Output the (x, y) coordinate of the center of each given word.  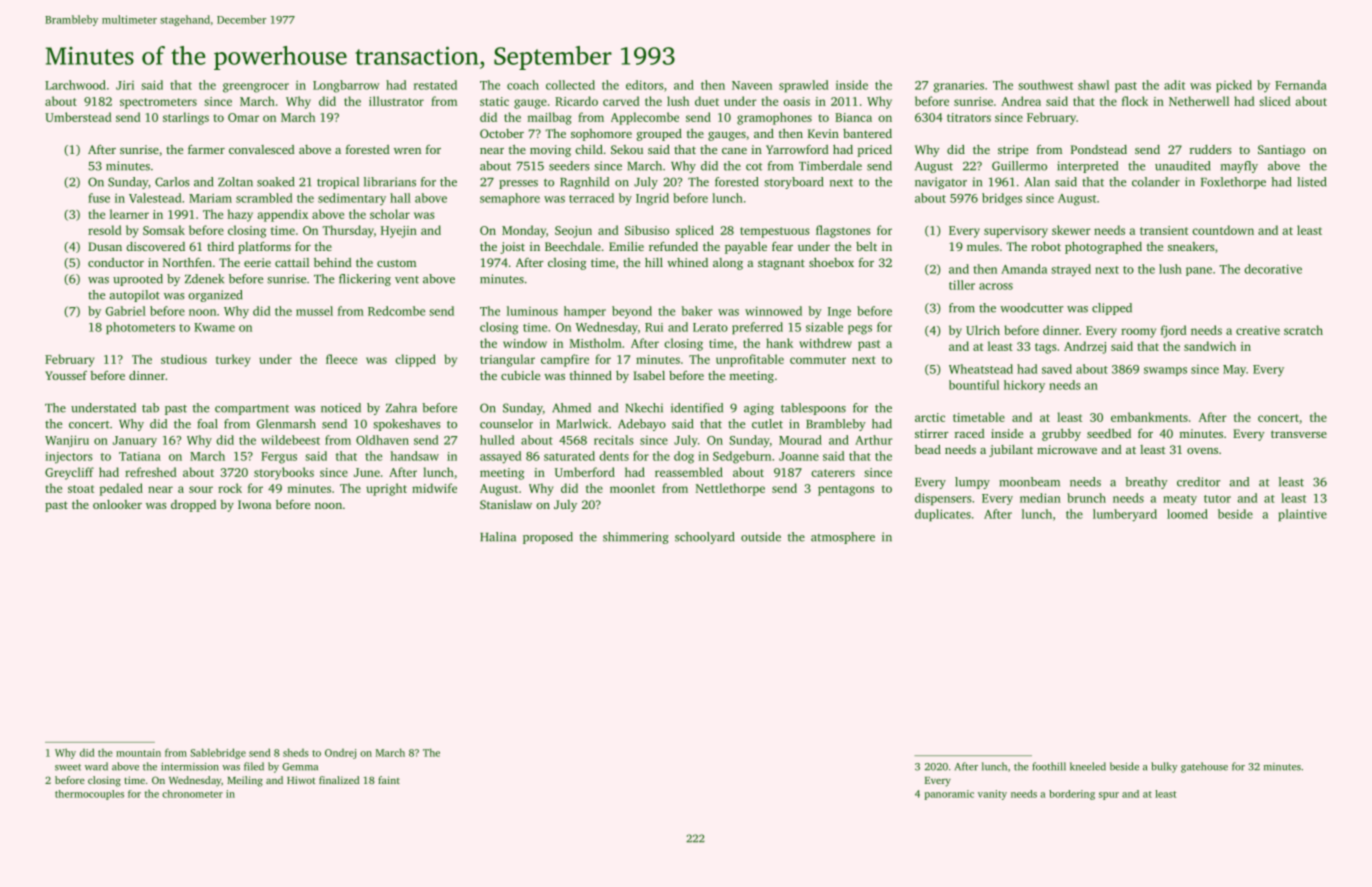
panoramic (949, 795)
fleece (341, 359)
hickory (1024, 386)
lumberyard (1125, 515)
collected (570, 85)
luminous (532, 311)
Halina (498, 537)
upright (386, 489)
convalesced (262, 149)
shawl (1093, 85)
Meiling (245, 781)
